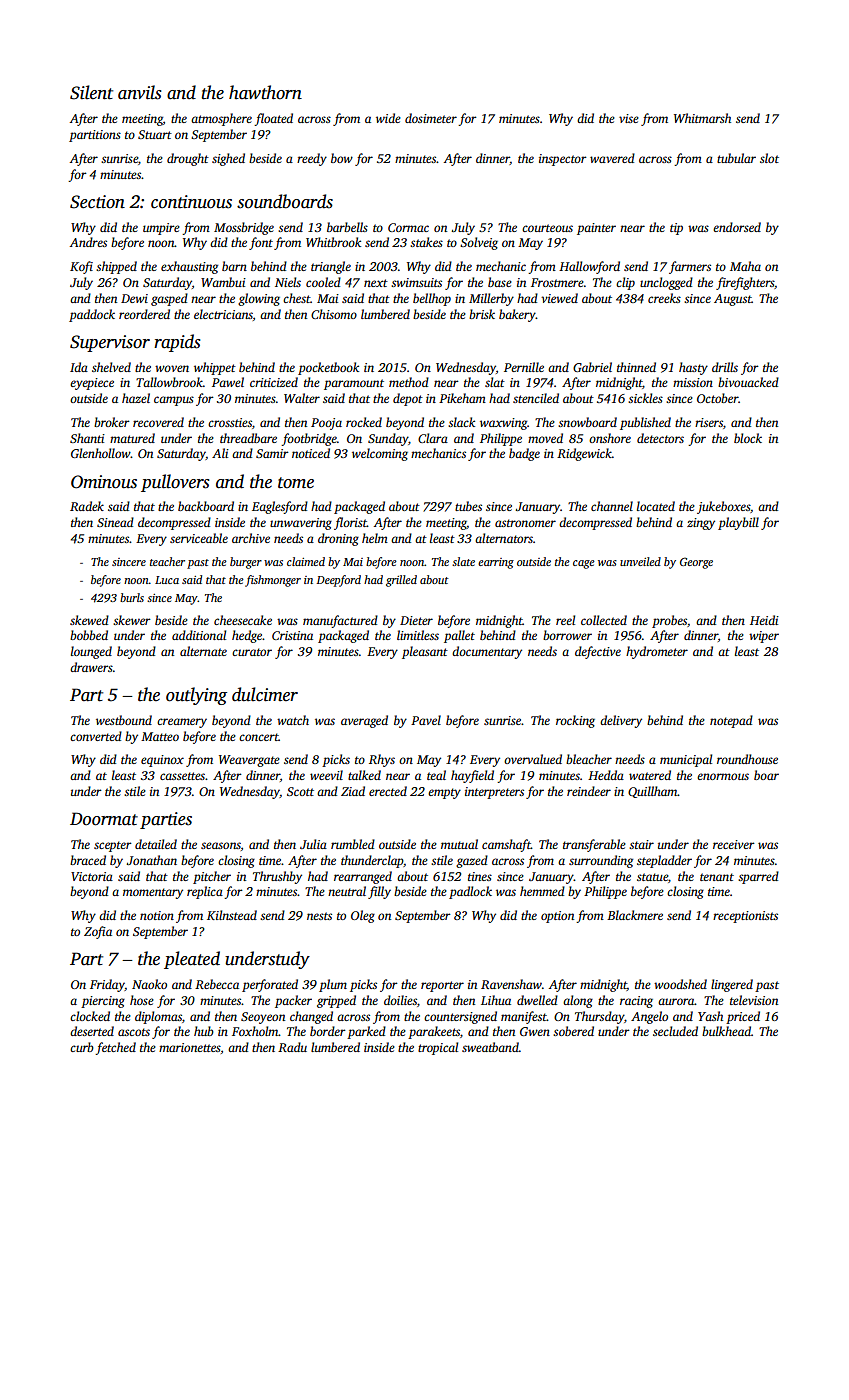  I want to click on lounged, so click(91, 652).
